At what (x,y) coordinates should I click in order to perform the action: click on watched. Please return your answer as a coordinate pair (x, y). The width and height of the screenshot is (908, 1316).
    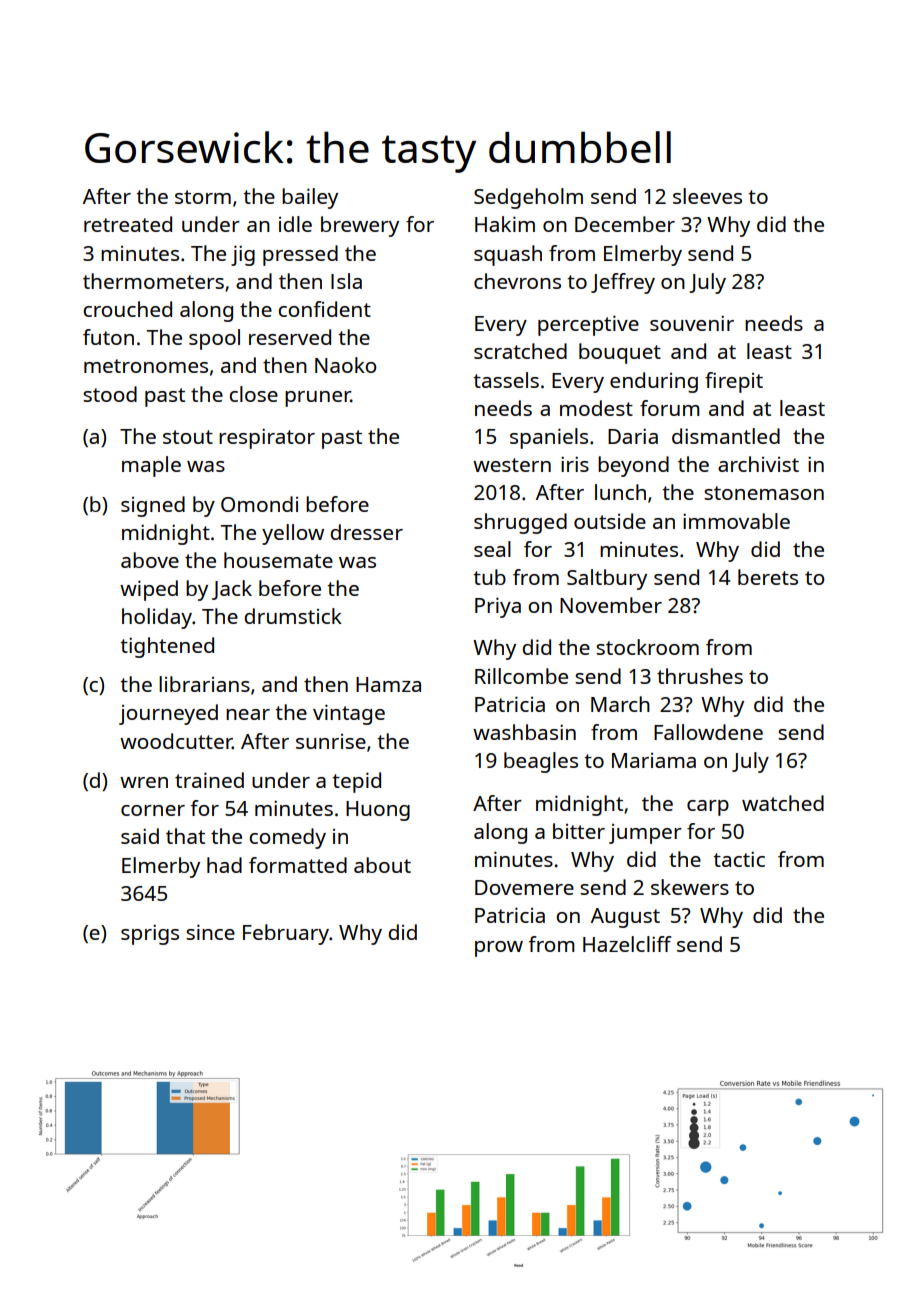
    Looking at the image, I should click on (783, 803).
